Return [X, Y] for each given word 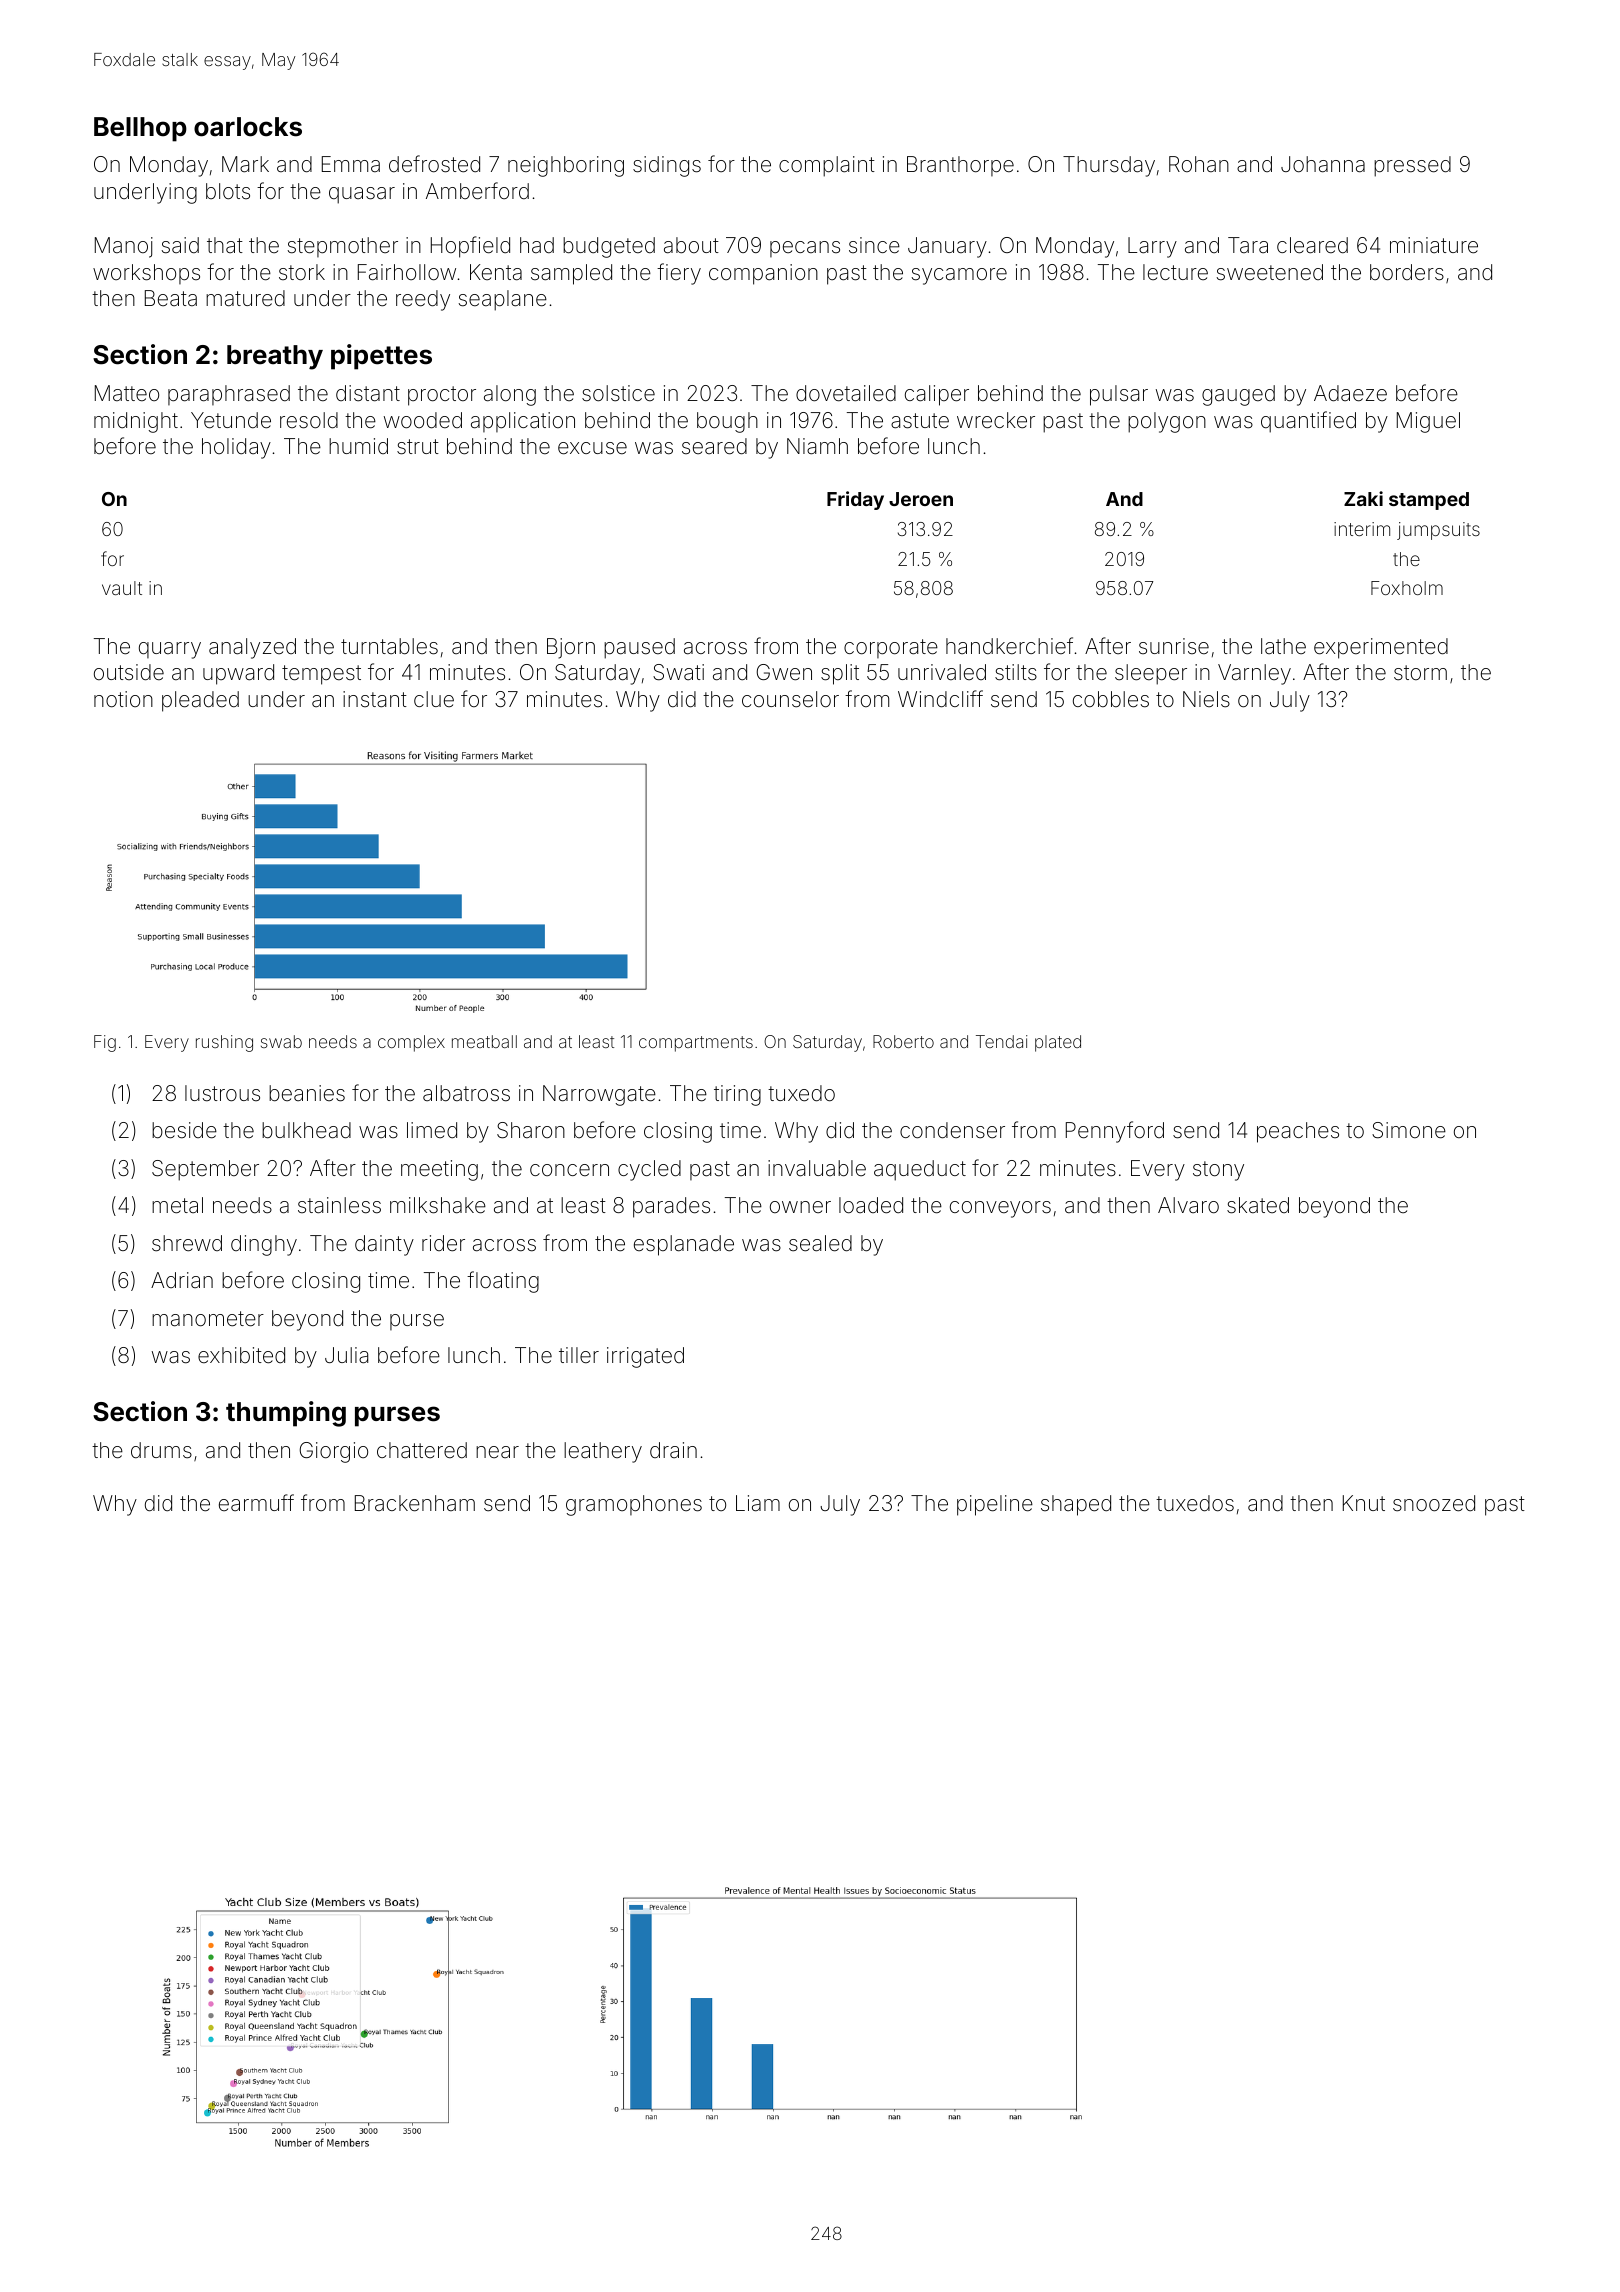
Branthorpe [960, 166]
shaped [1076, 1505]
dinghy [264, 1245]
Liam [758, 1503]
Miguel [1428, 422]
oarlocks [248, 127]
